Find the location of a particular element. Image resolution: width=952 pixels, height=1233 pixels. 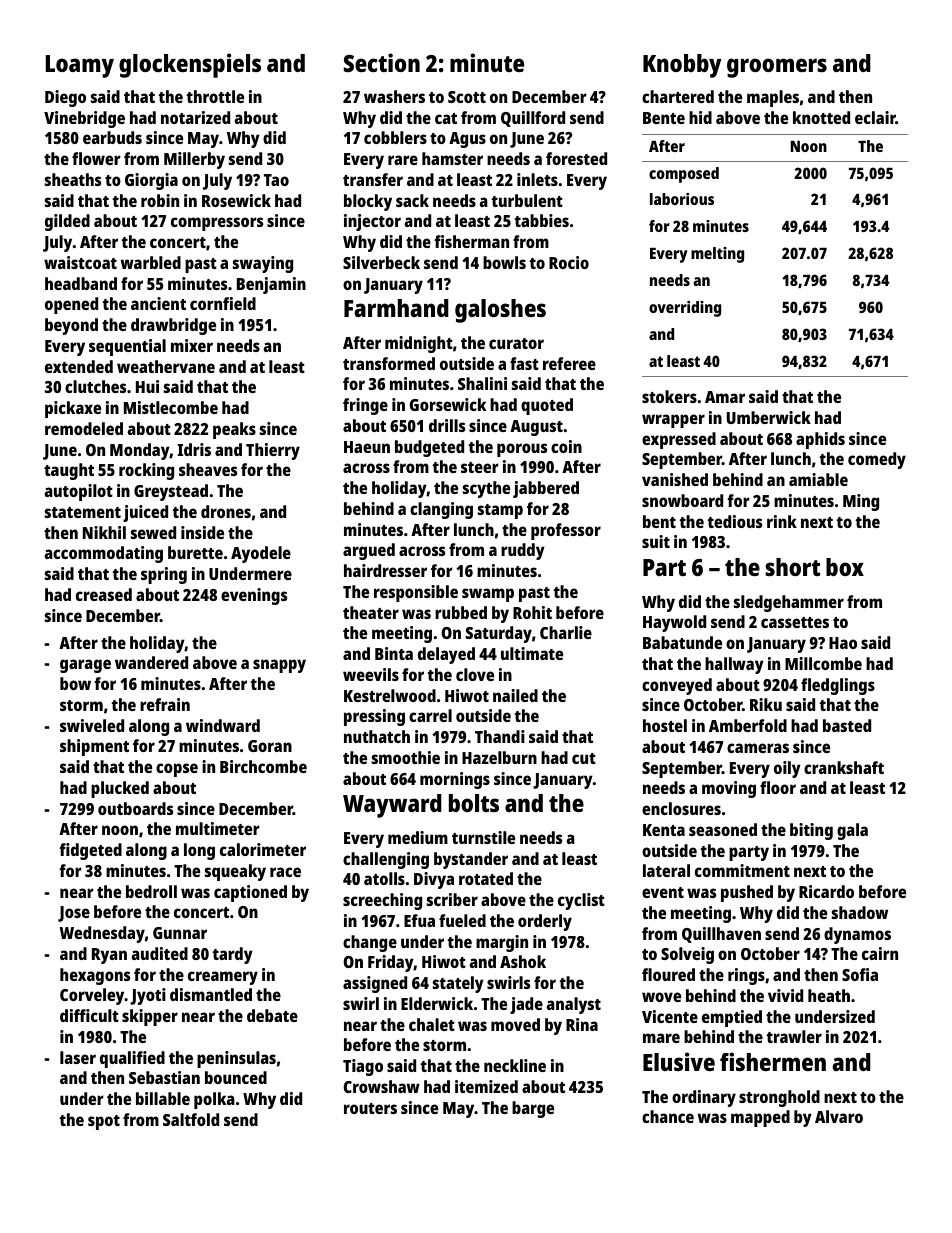

mapped is located at coordinates (760, 1118).
